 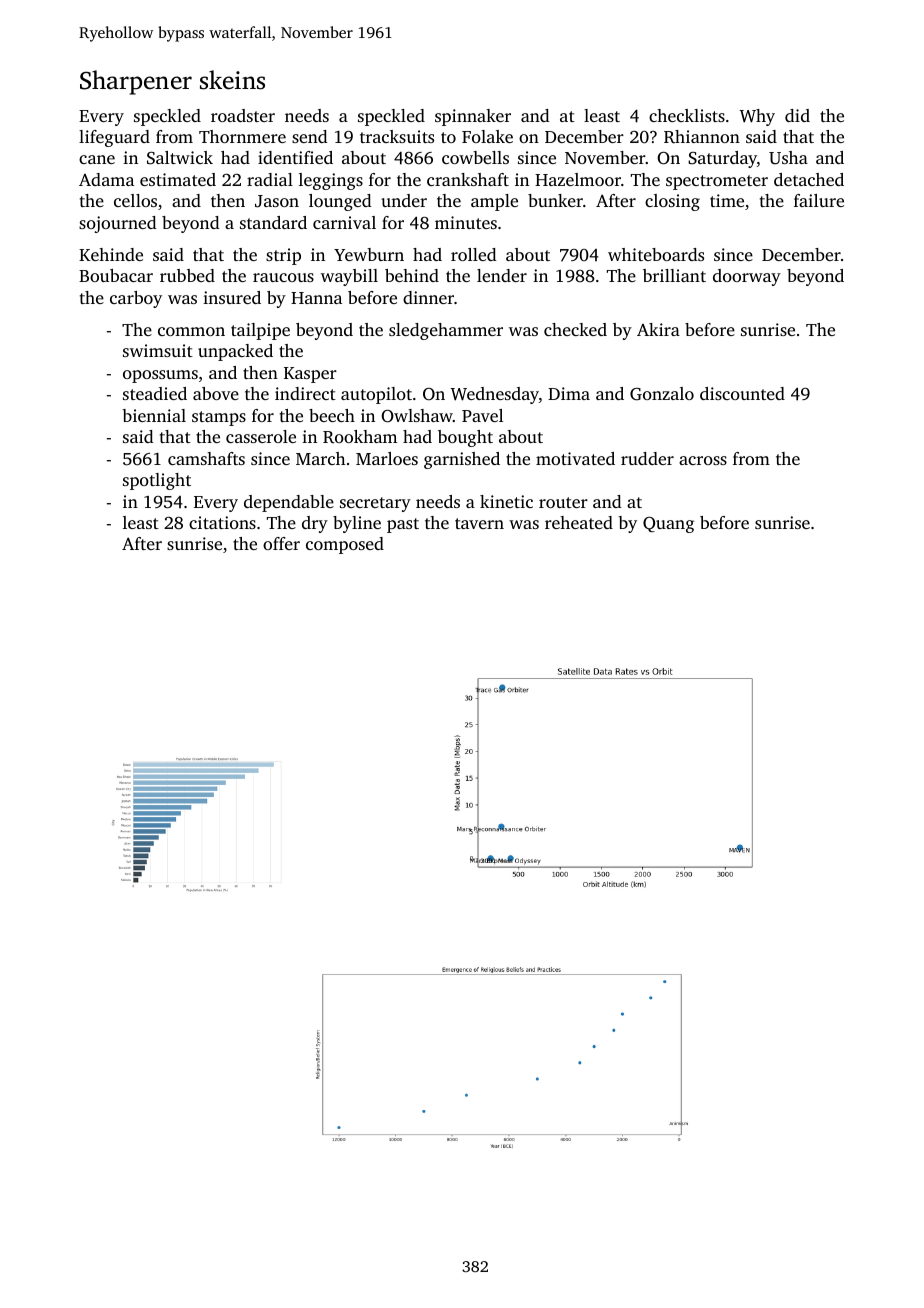 I want to click on discounted, so click(x=742, y=393).
